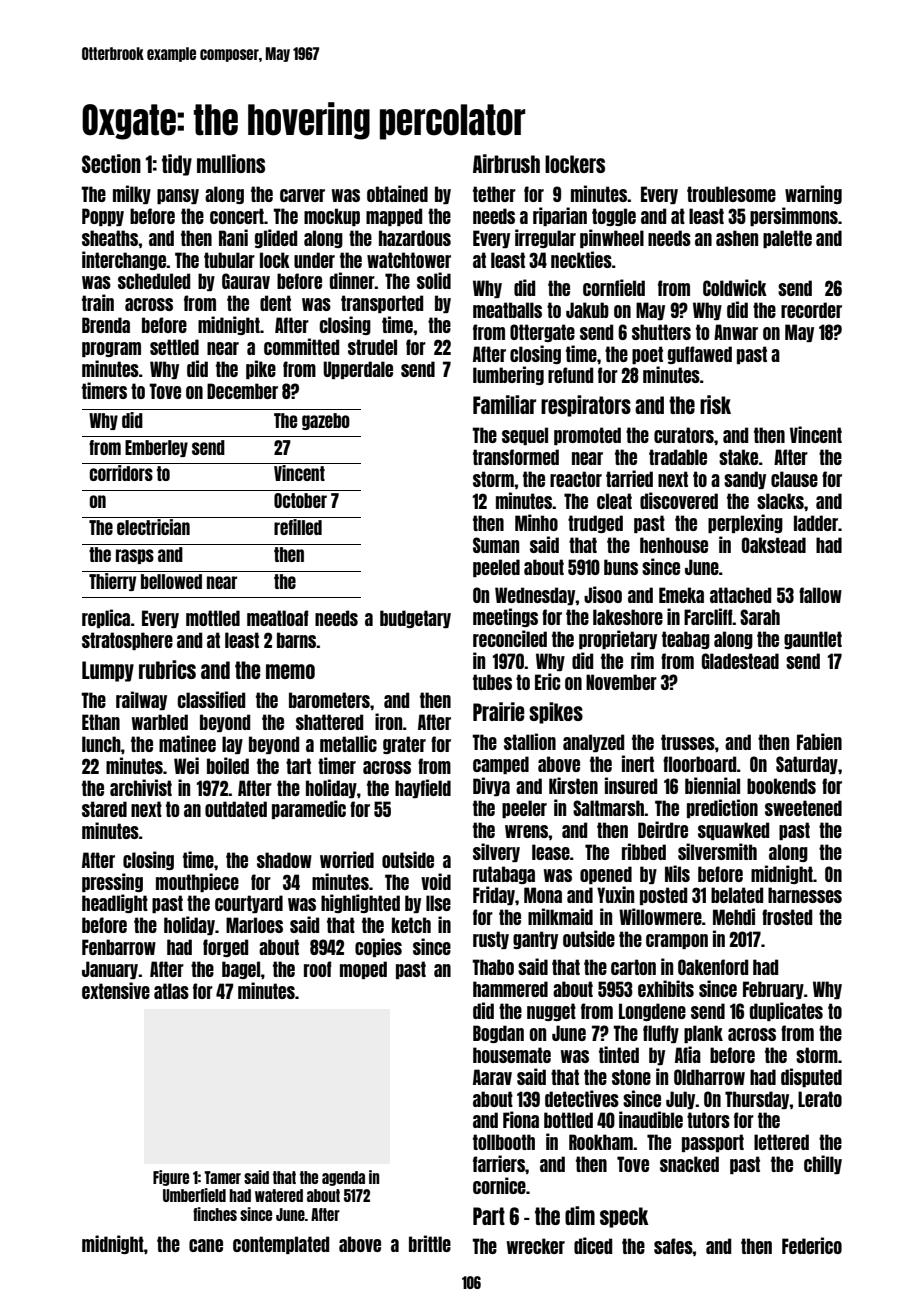  Describe the element at coordinates (621, 682) in the page. I see `November` at that location.
